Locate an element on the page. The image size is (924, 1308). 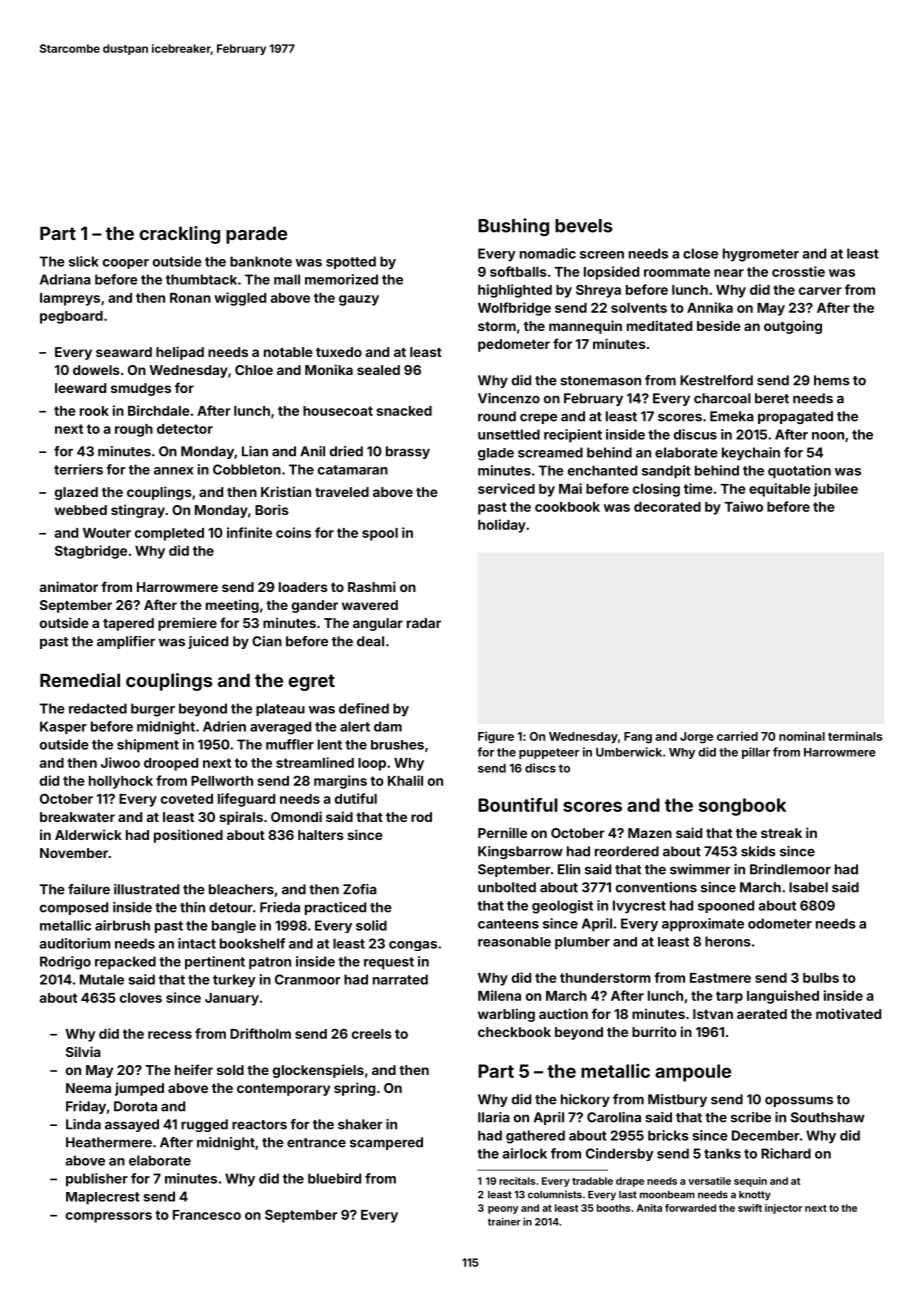
Kasper is located at coordinates (63, 727).
